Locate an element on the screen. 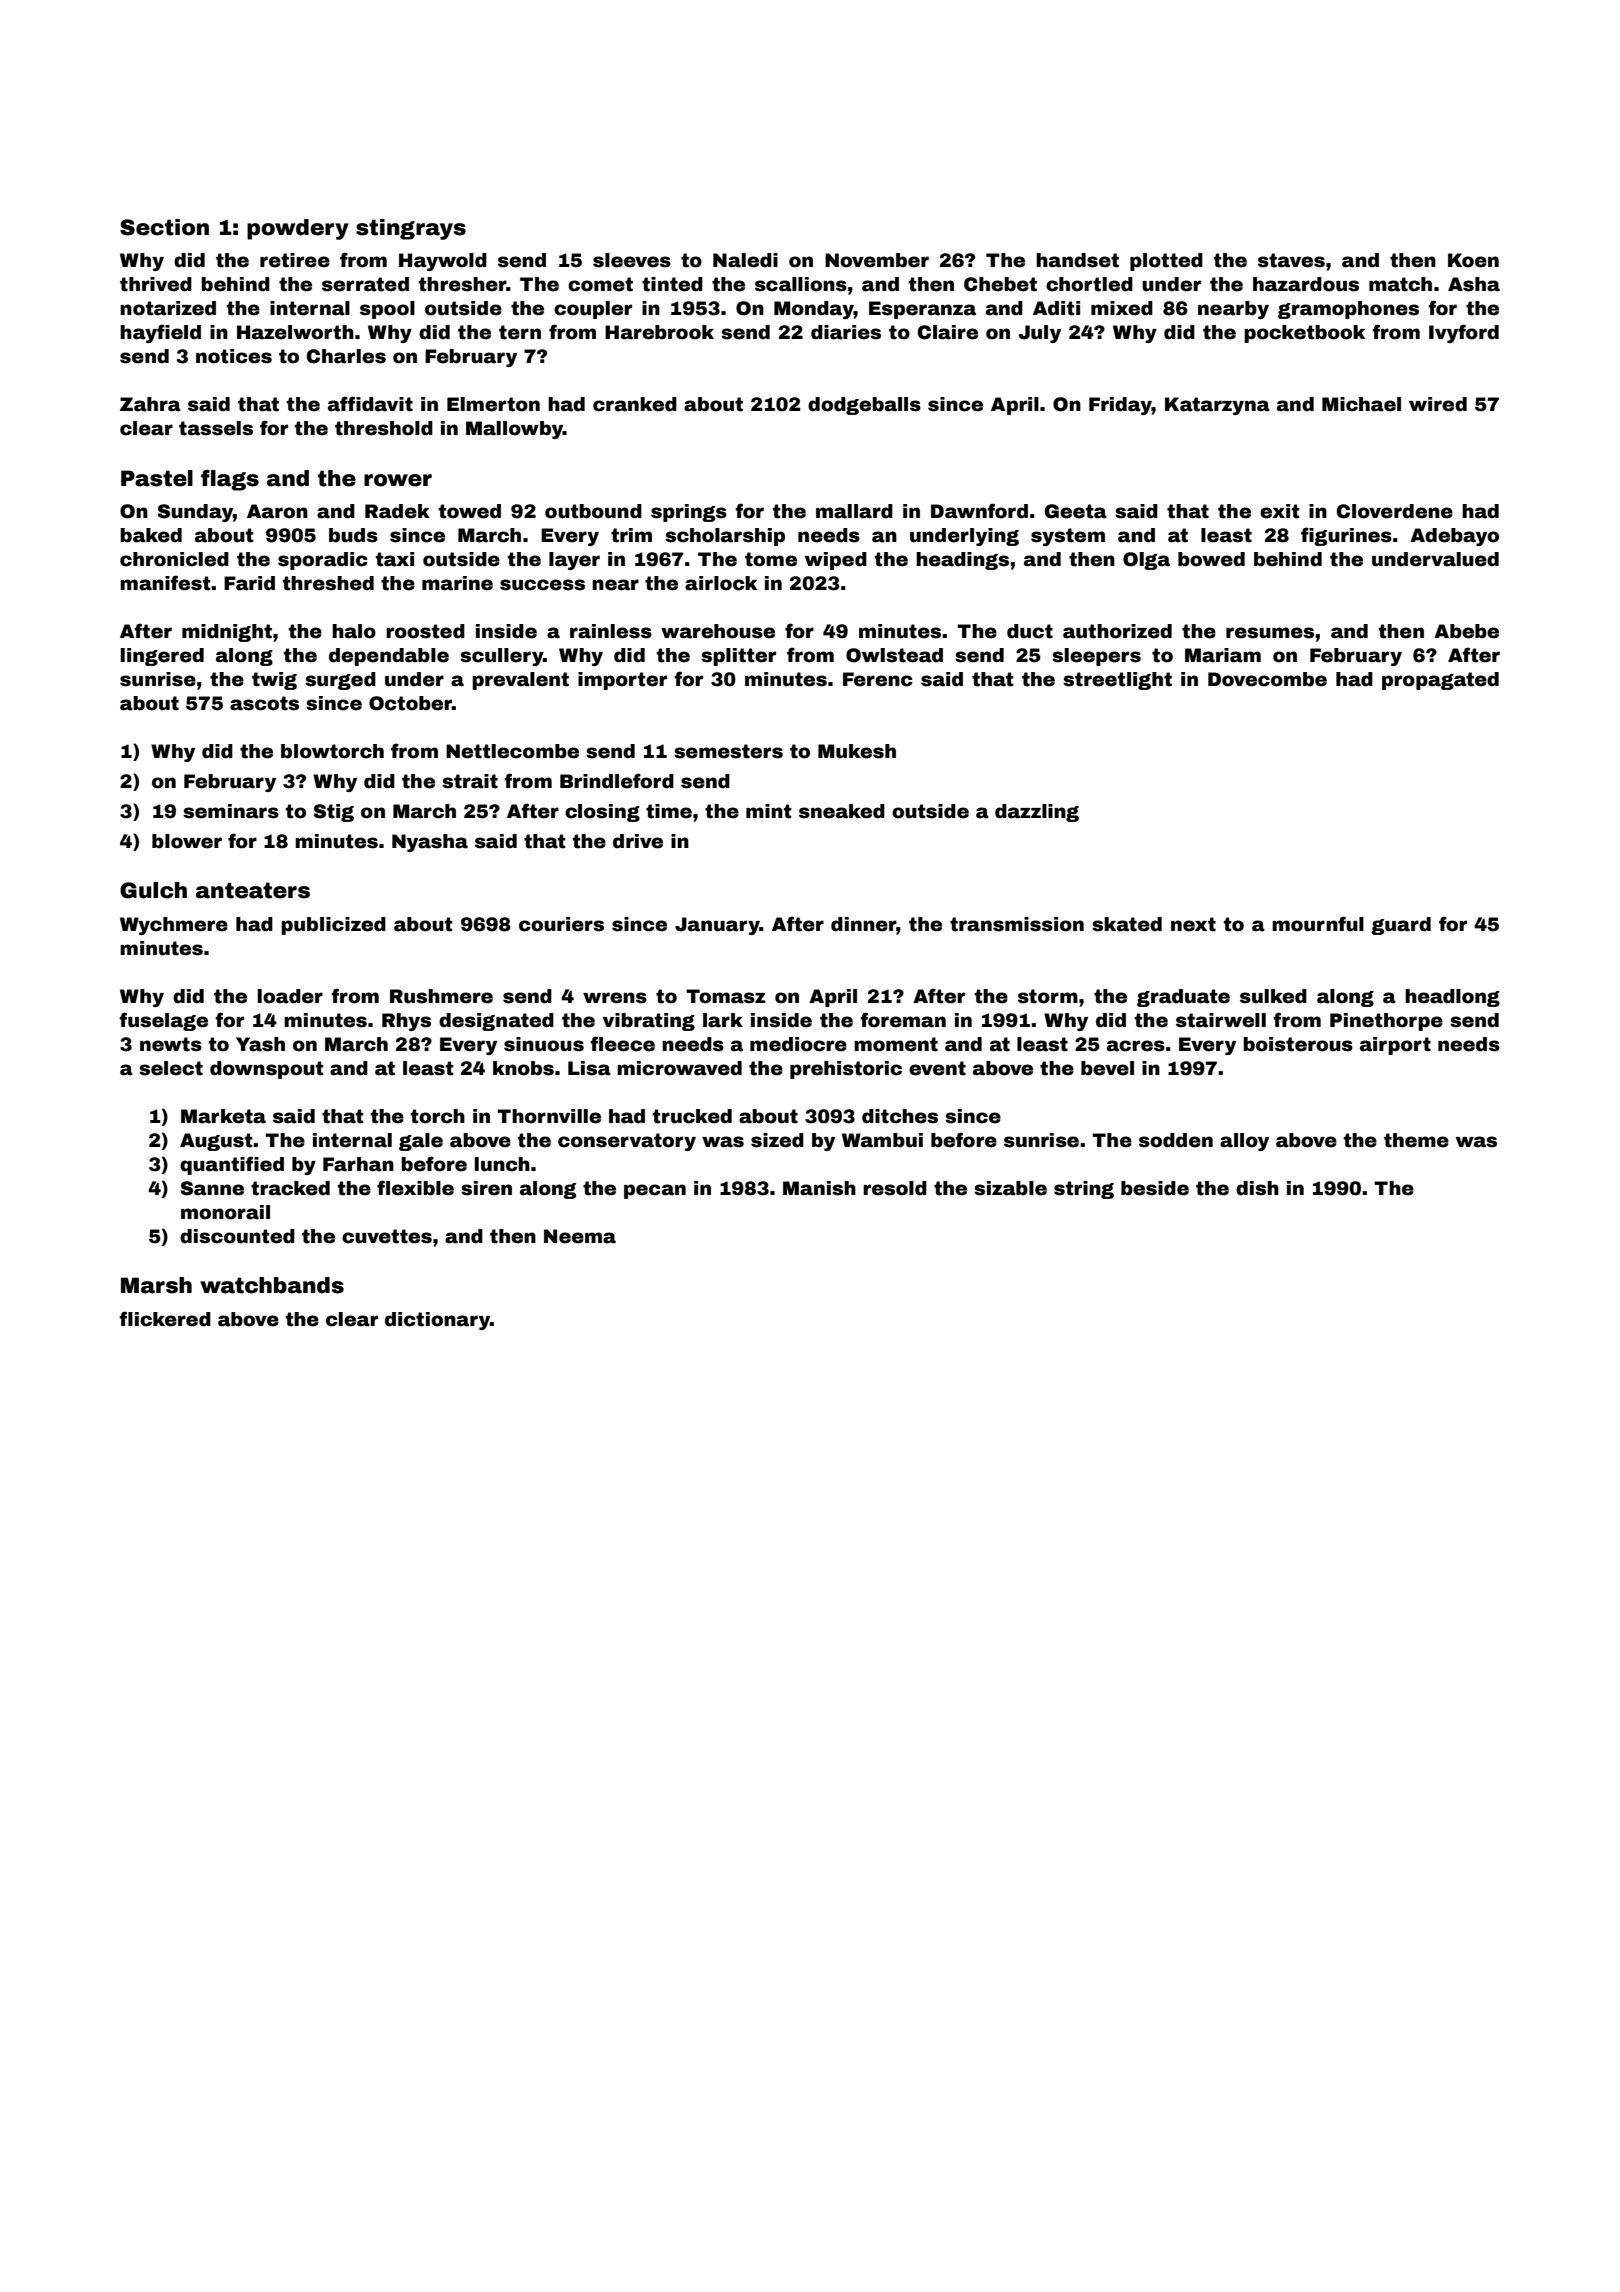  Neema is located at coordinates (580, 1236).
